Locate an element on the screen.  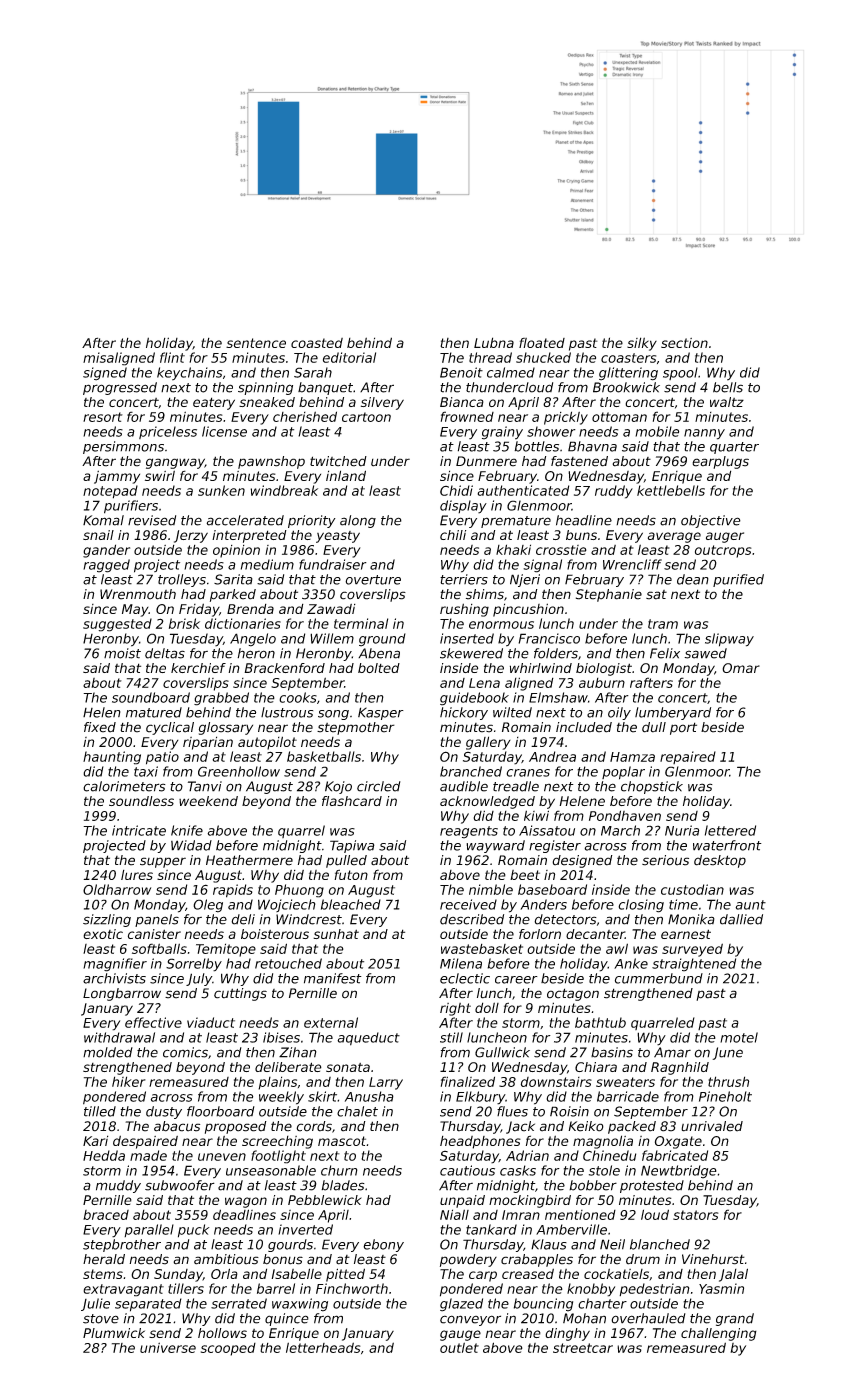
reagents is located at coordinates (469, 832).
